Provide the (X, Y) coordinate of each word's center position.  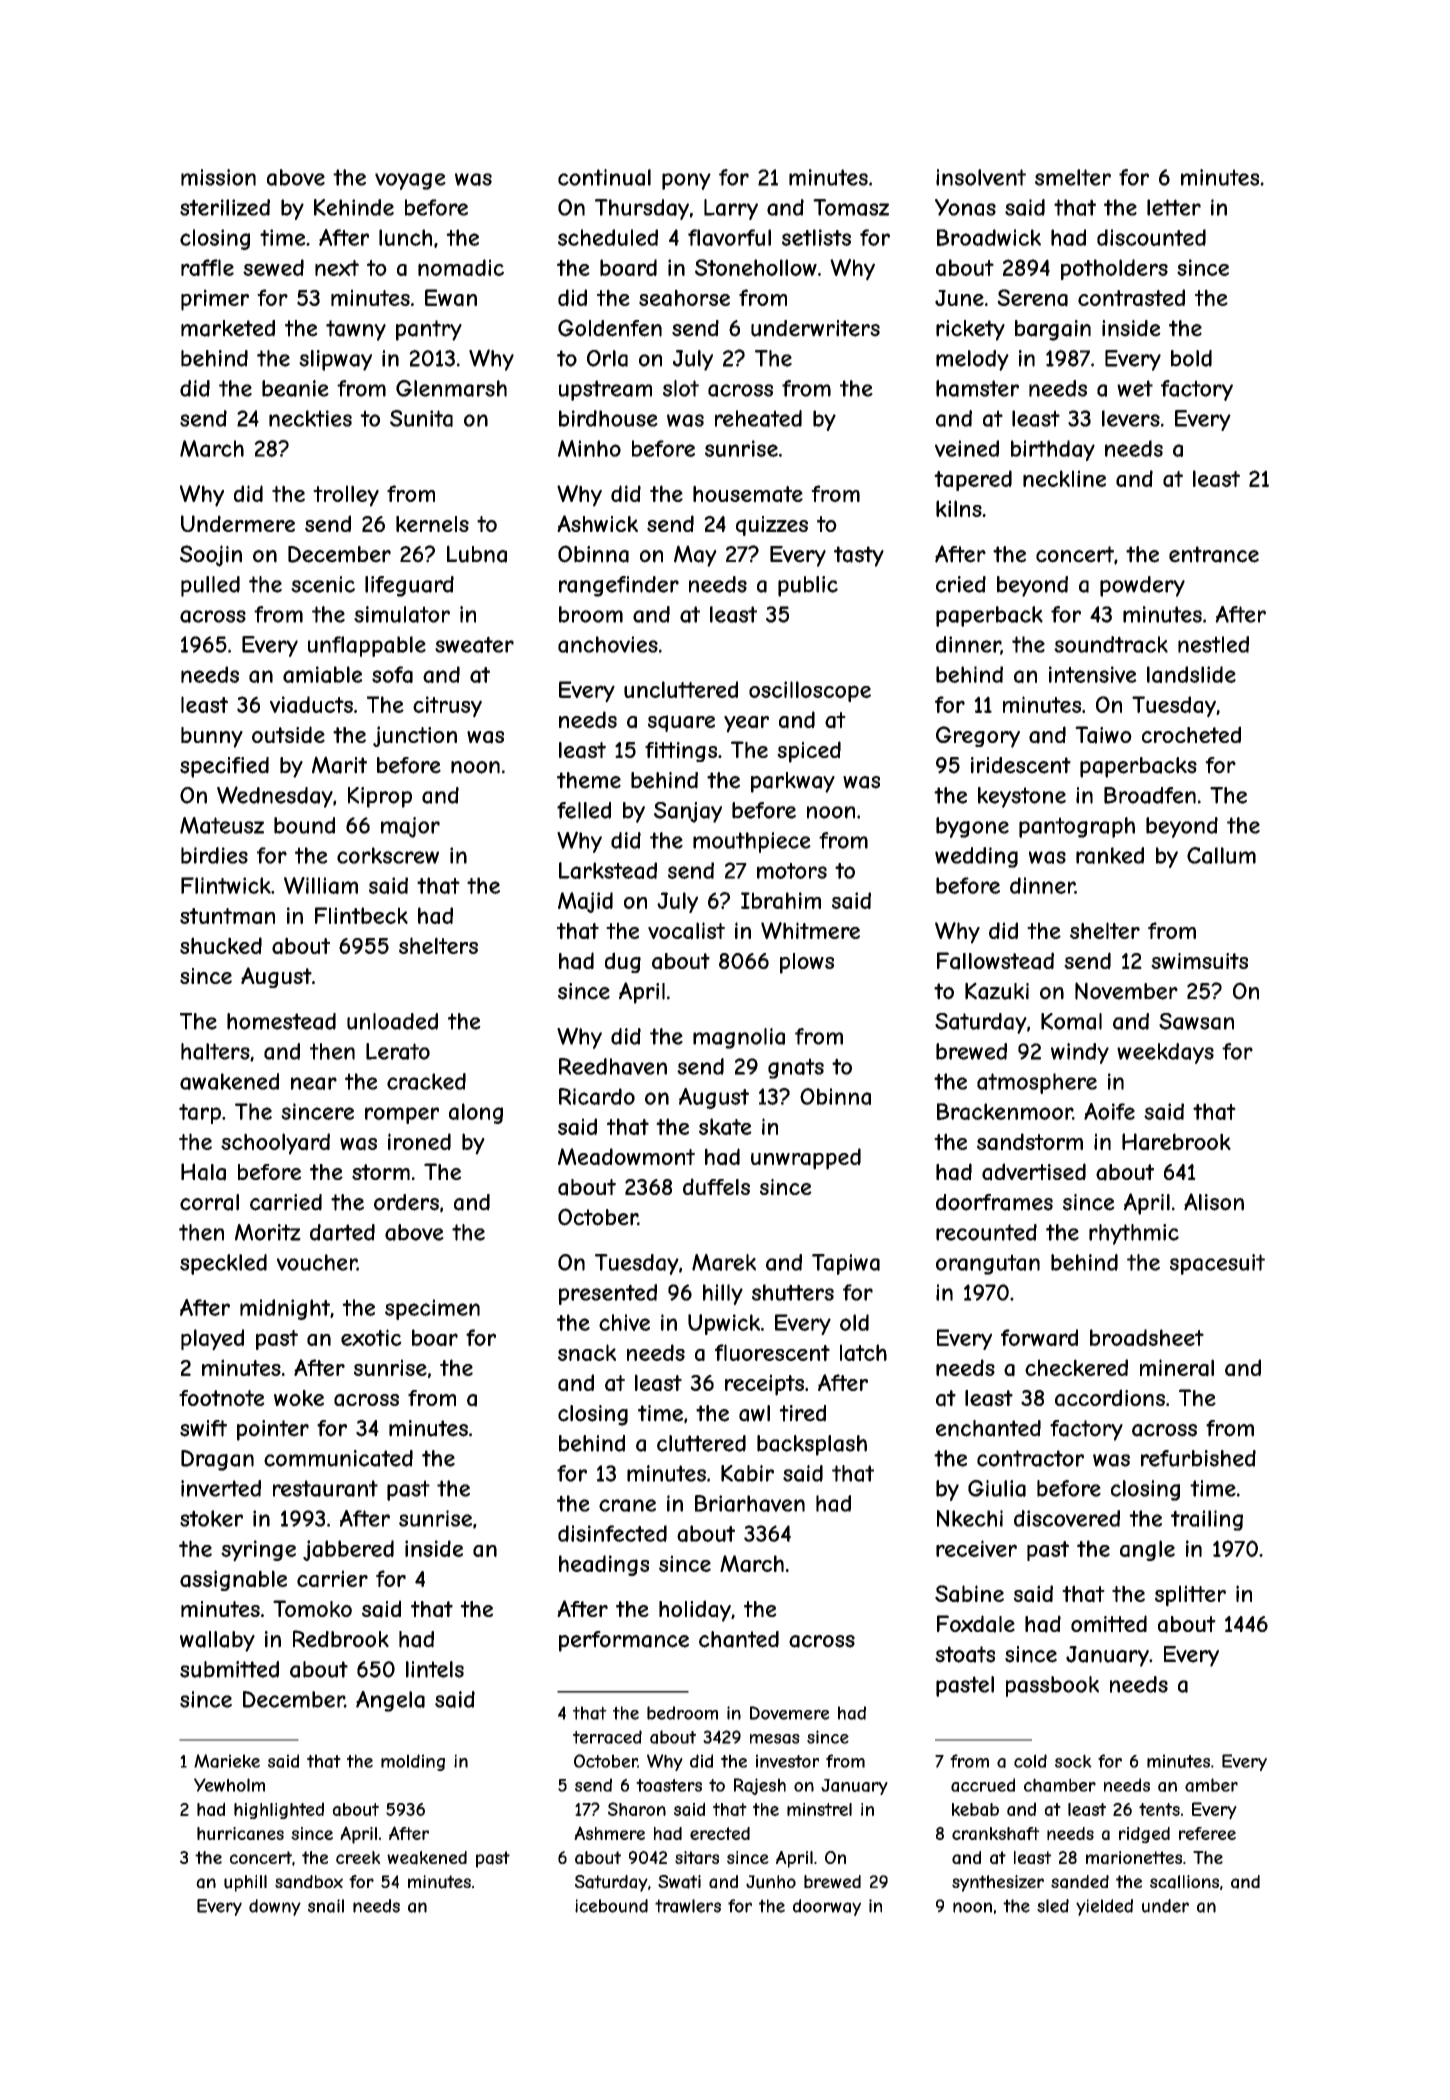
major (410, 827)
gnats (796, 1068)
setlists (816, 237)
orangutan (988, 1264)
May (695, 556)
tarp (200, 1114)
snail (326, 1906)
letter (1174, 207)
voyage (410, 181)
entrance (1214, 554)
